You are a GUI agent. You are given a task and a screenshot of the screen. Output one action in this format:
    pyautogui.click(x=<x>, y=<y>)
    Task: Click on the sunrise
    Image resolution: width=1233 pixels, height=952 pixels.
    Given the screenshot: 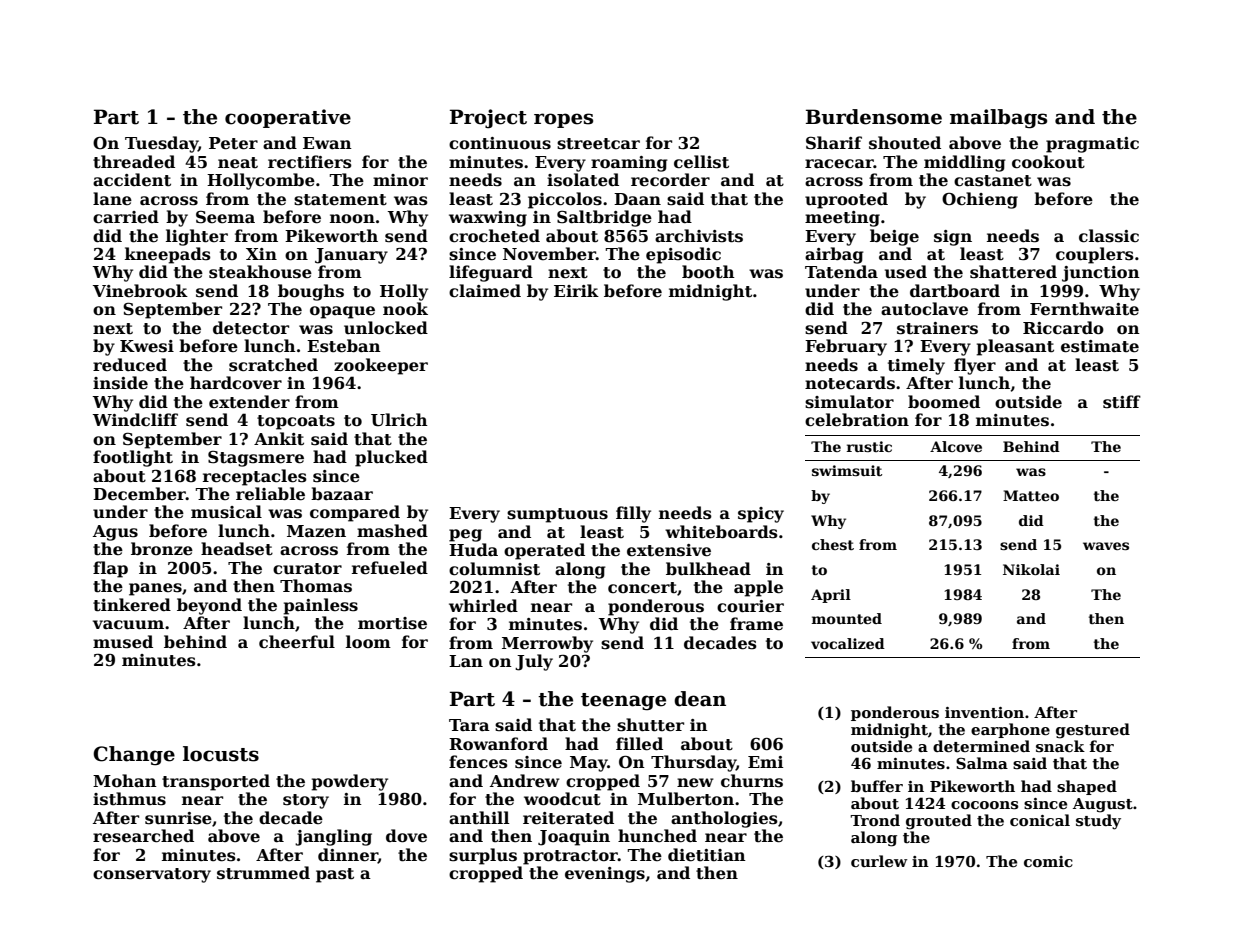 What is the action you would take?
    pyautogui.click(x=178, y=818)
